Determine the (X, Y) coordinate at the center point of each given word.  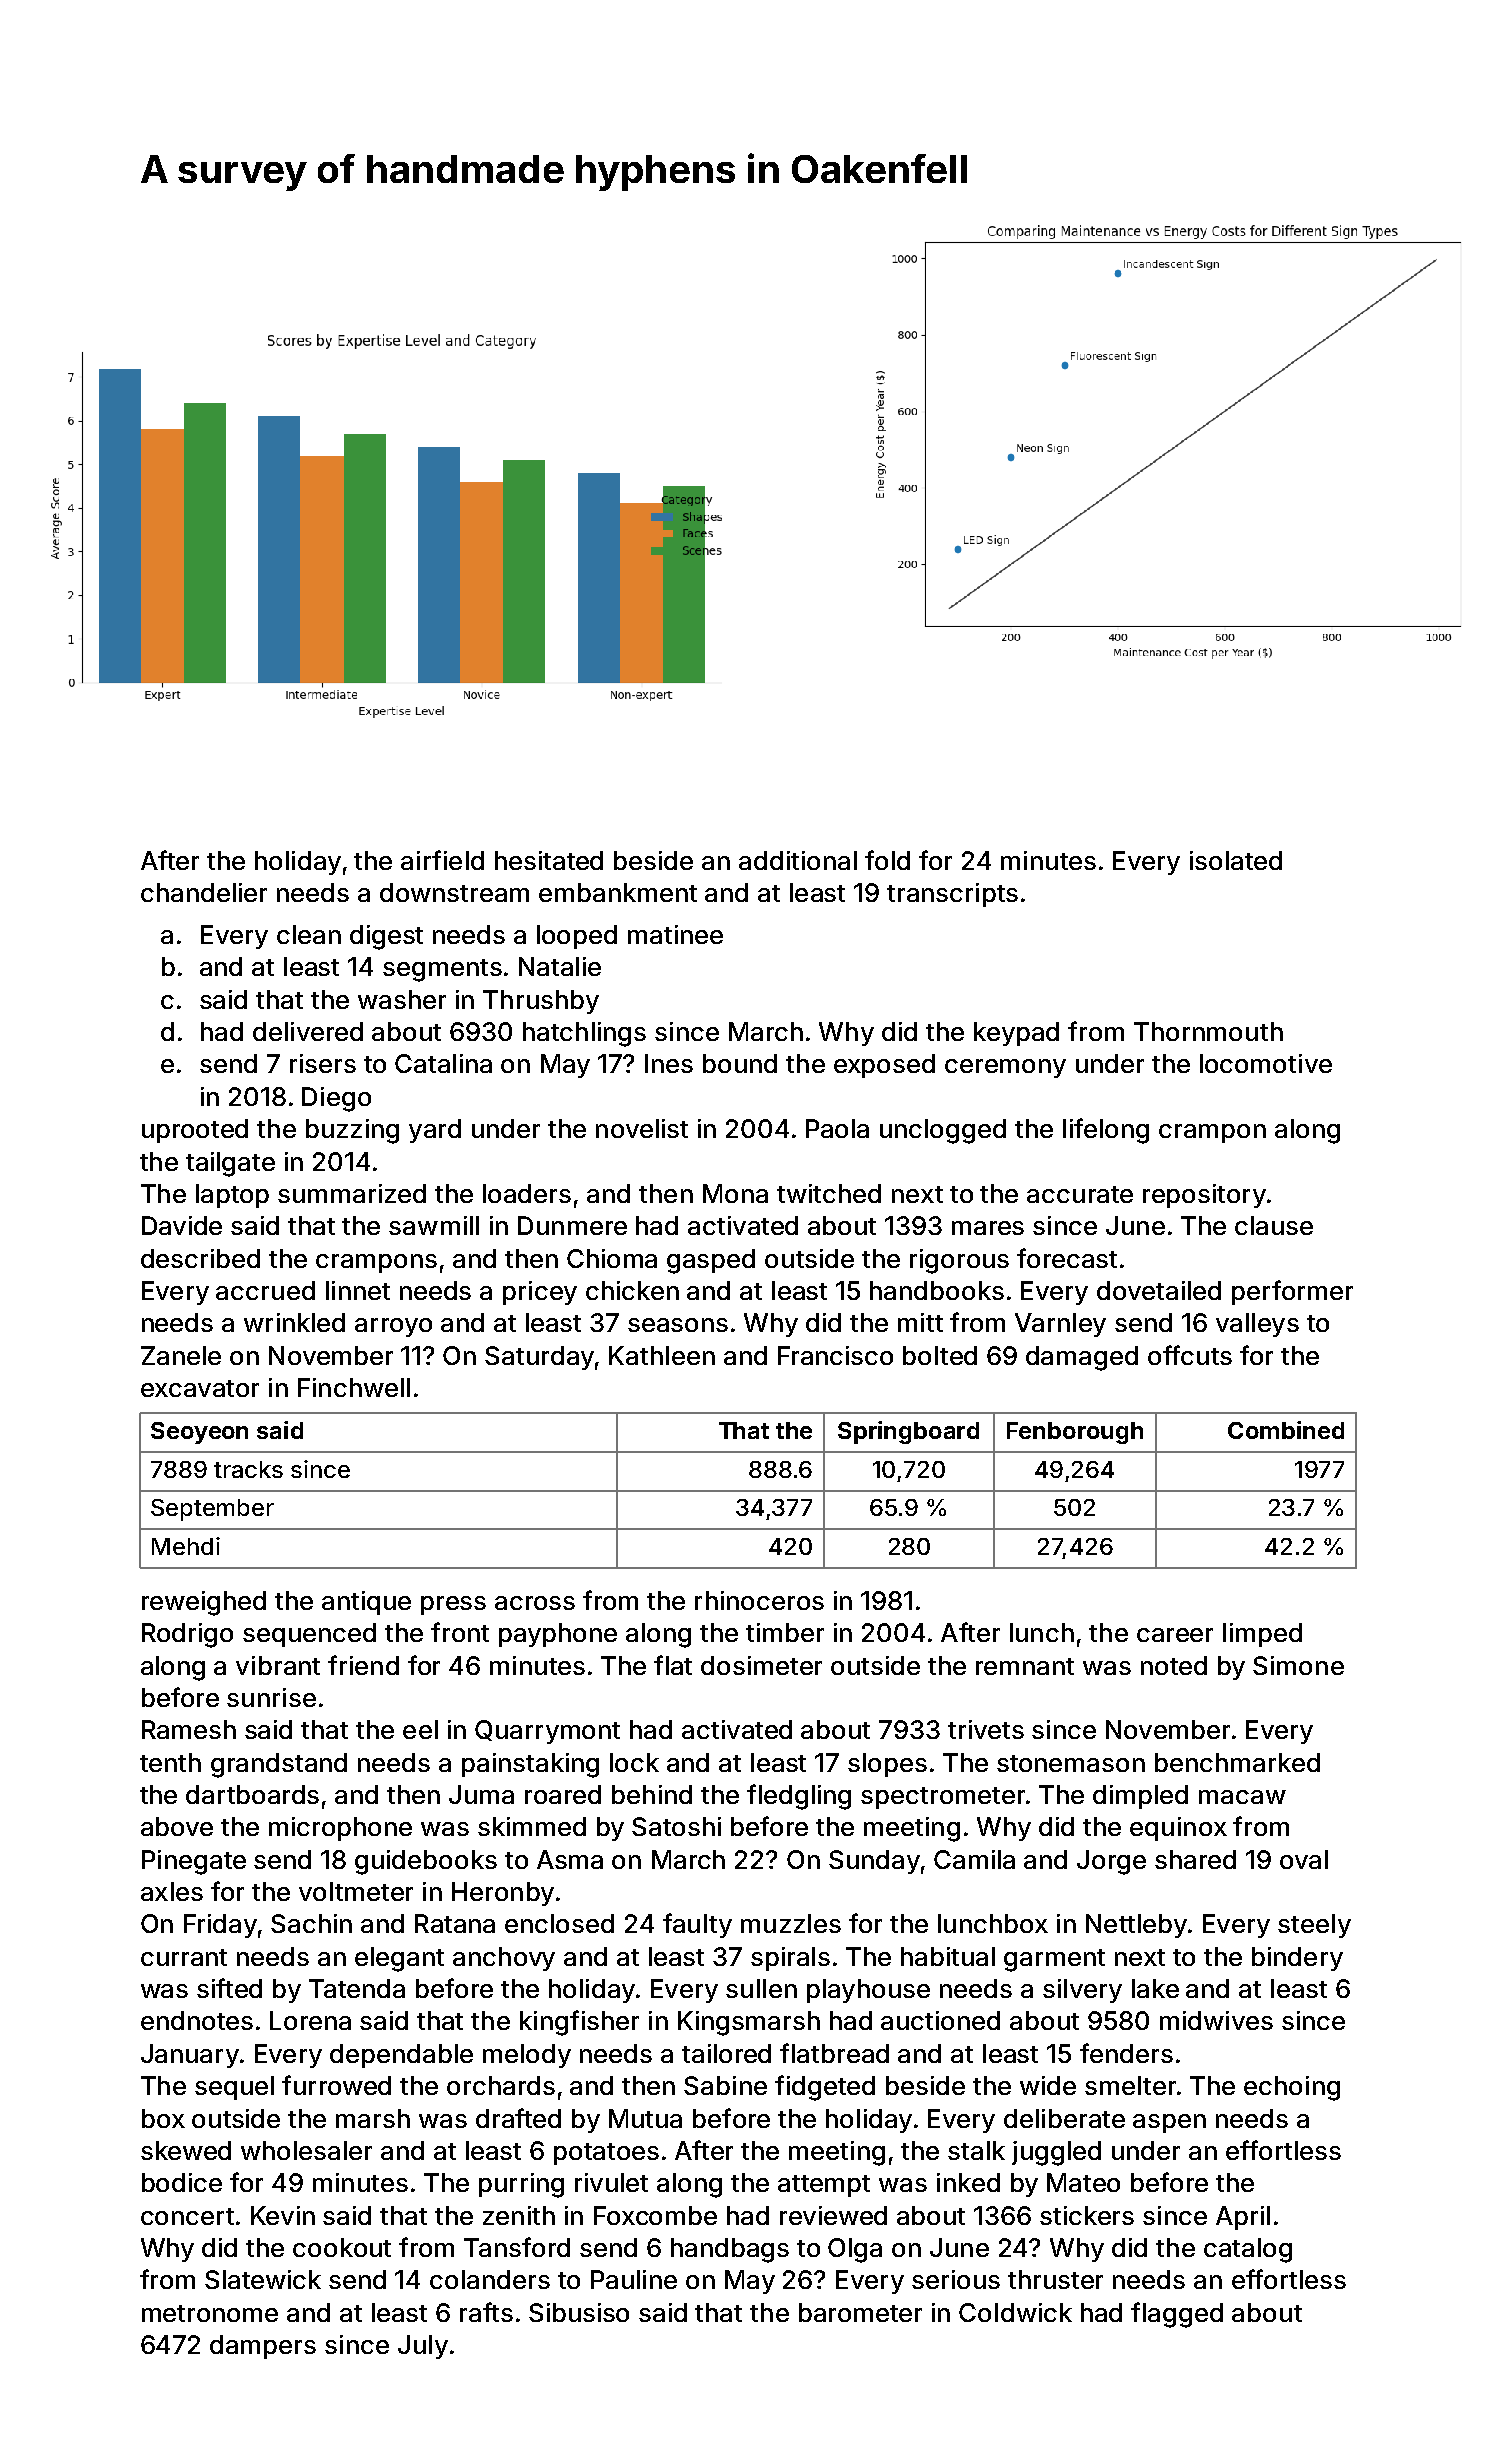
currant (184, 1957)
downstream (454, 892)
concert (187, 2216)
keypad (1016, 1034)
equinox (1178, 1829)
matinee (675, 934)
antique (366, 1603)
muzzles (791, 1923)
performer (1292, 1292)
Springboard (908, 1432)
